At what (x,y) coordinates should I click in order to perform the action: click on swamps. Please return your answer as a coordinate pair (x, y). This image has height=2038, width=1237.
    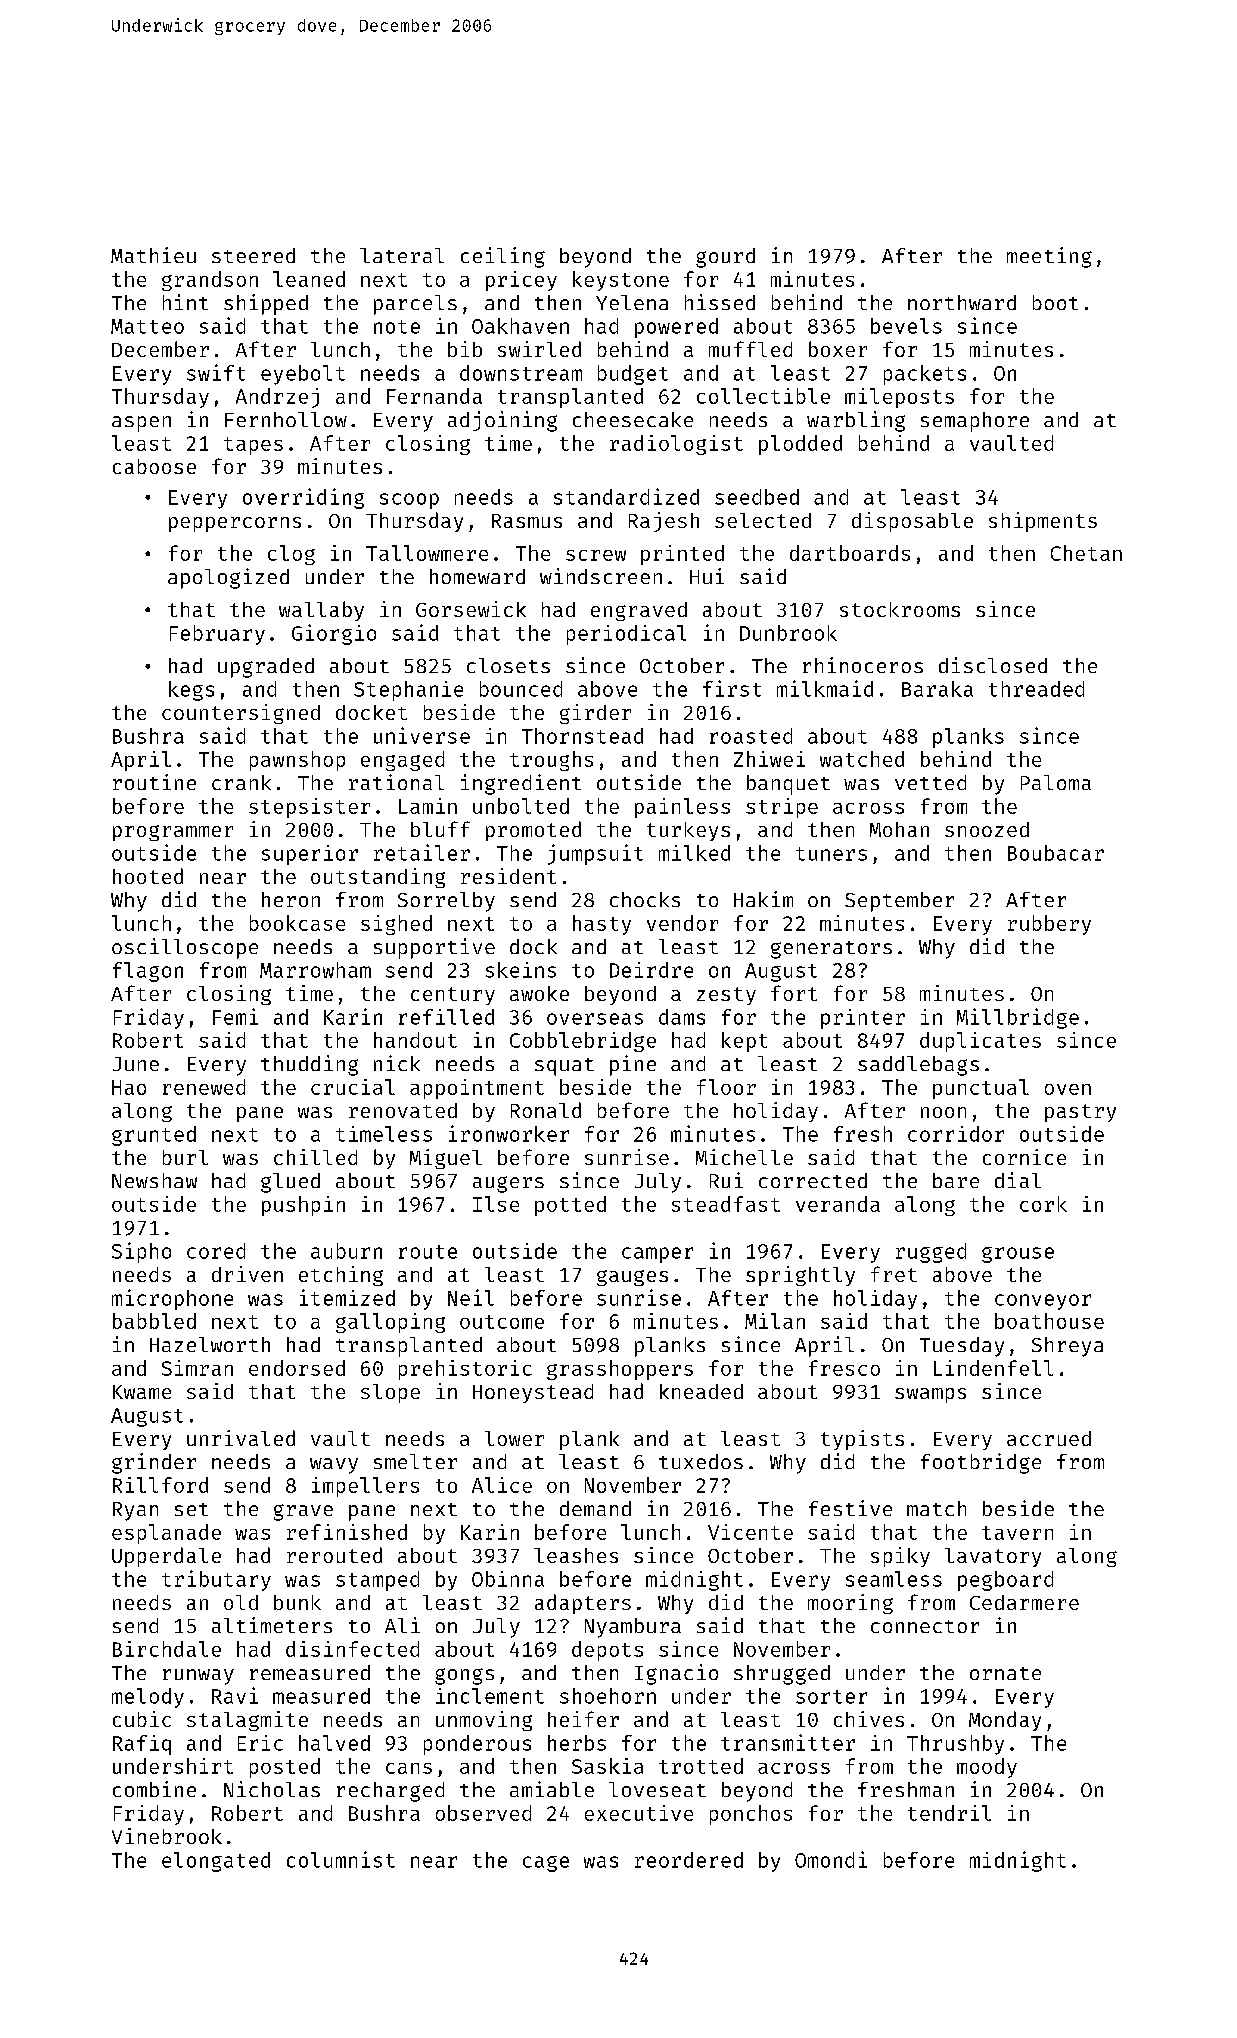
    Looking at the image, I should click on (930, 1395).
